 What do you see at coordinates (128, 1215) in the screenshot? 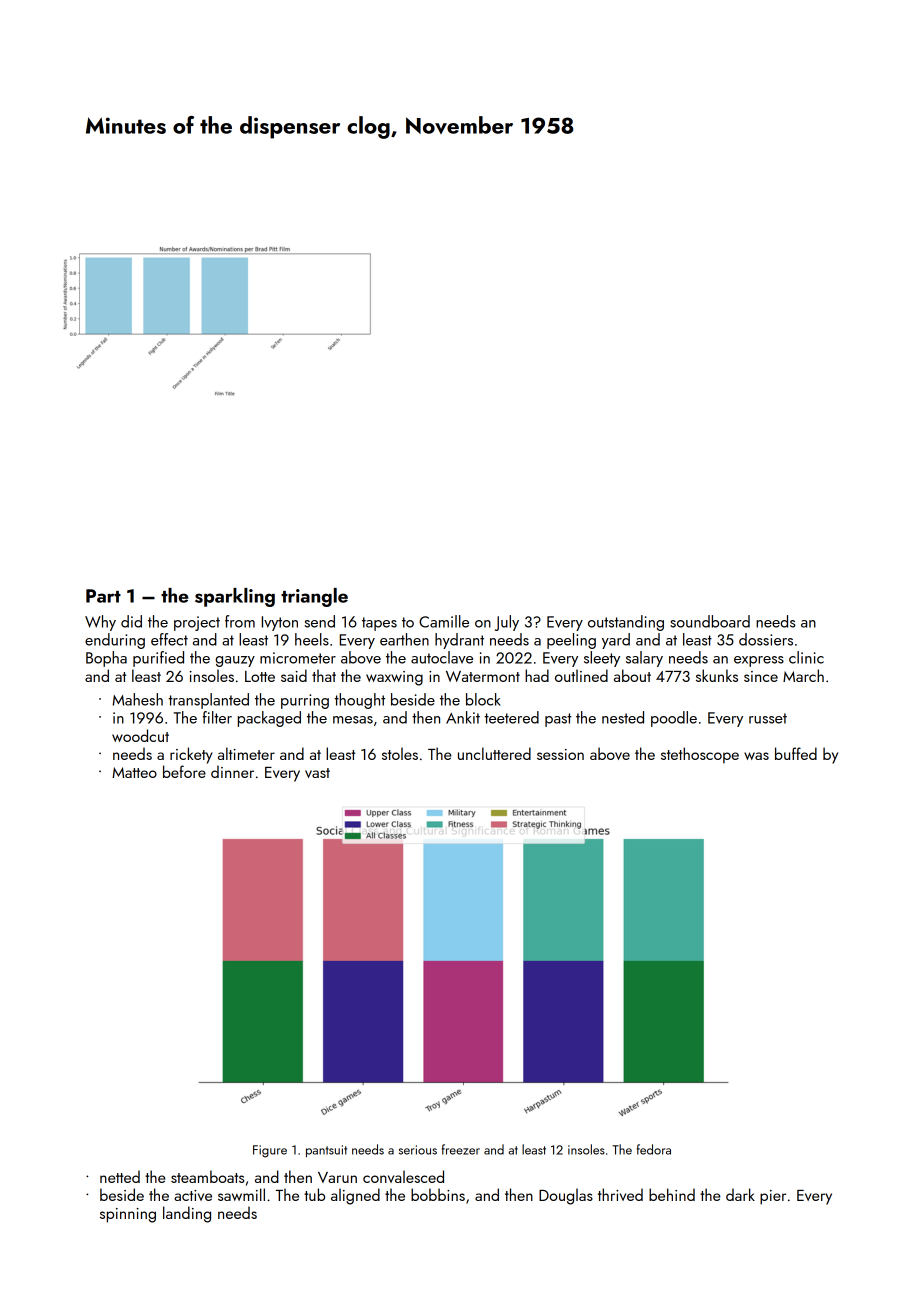
I see `spinning` at bounding box center [128, 1215].
